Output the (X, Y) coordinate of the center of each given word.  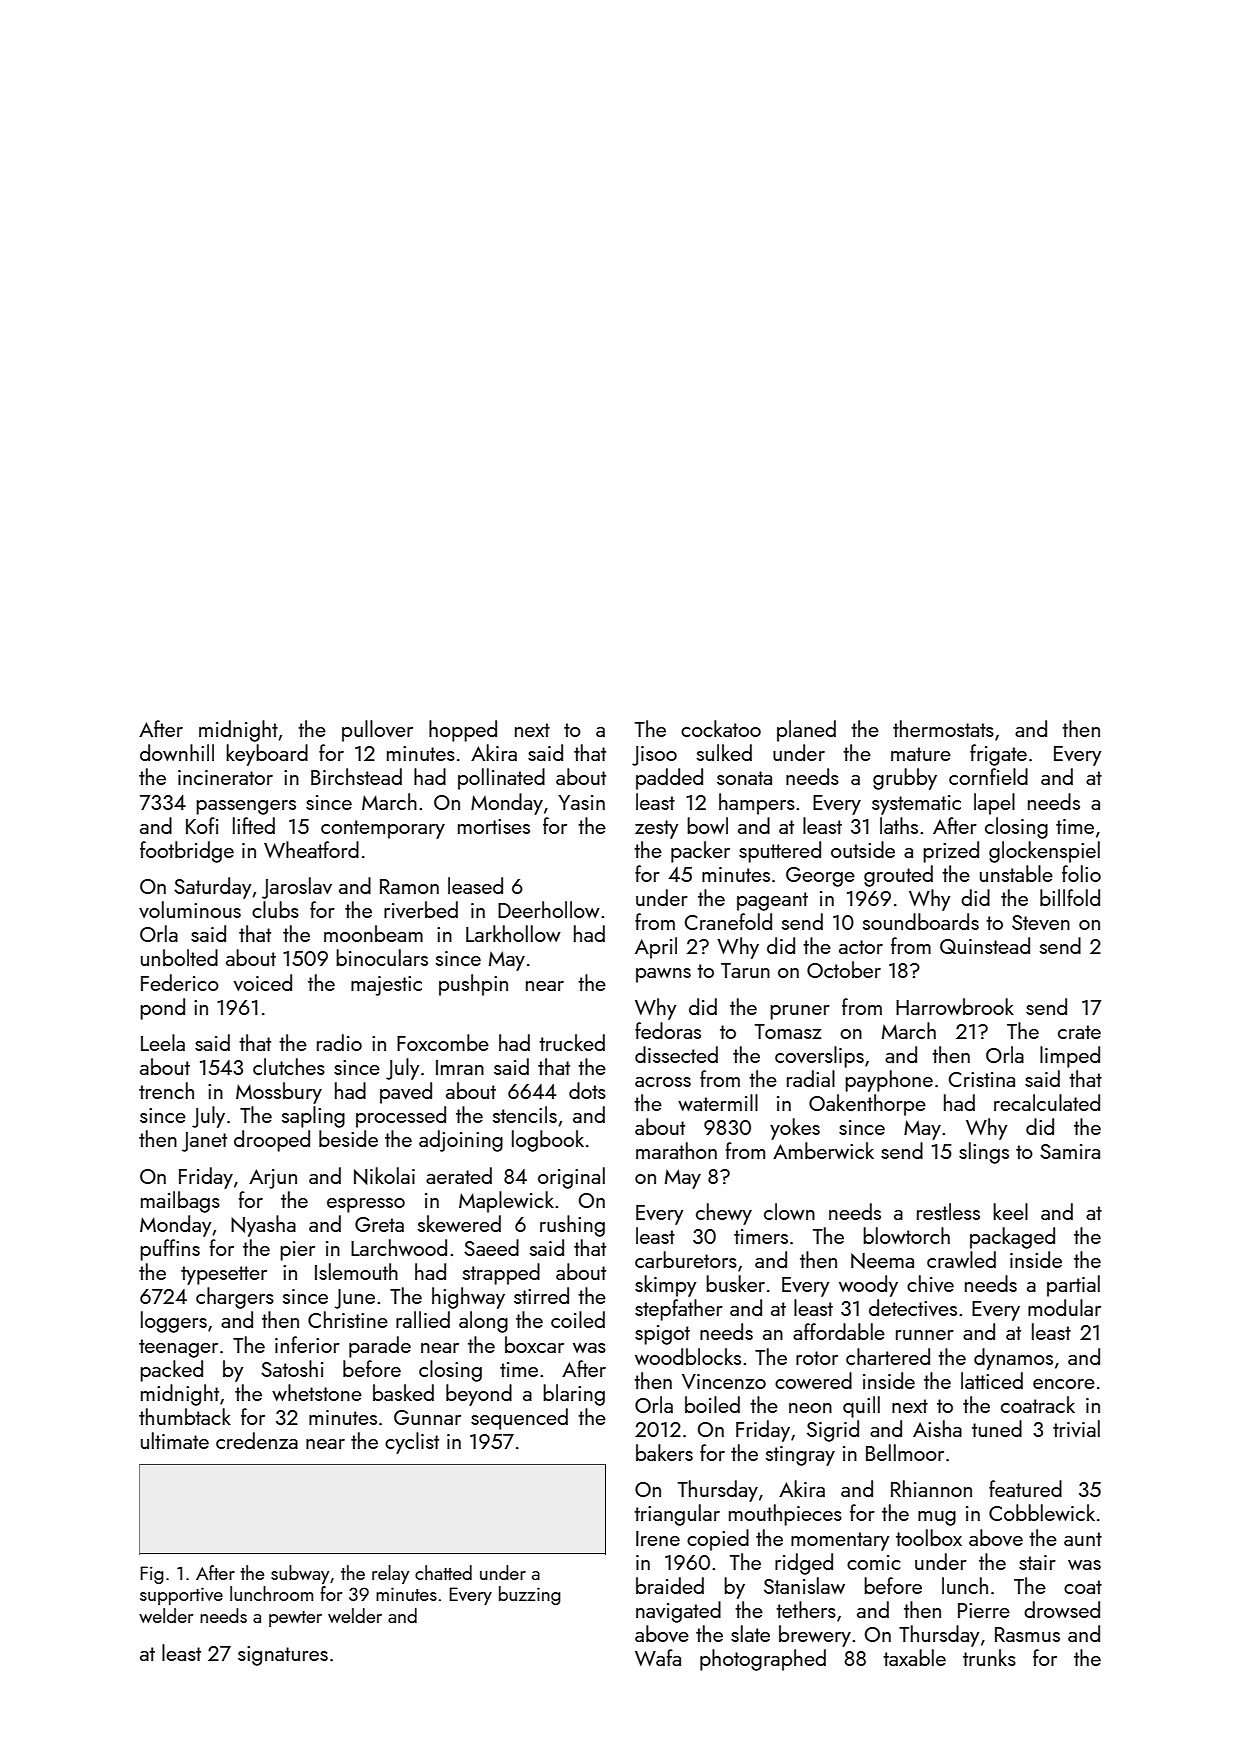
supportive (181, 1596)
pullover (377, 731)
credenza (257, 1440)
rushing (572, 1226)
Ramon (409, 886)
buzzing (530, 1595)
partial (1073, 1286)
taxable (914, 1657)
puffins (170, 1250)
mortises (494, 826)
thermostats (943, 728)
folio (1081, 873)
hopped (463, 731)
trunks (989, 1657)
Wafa (658, 1657)
